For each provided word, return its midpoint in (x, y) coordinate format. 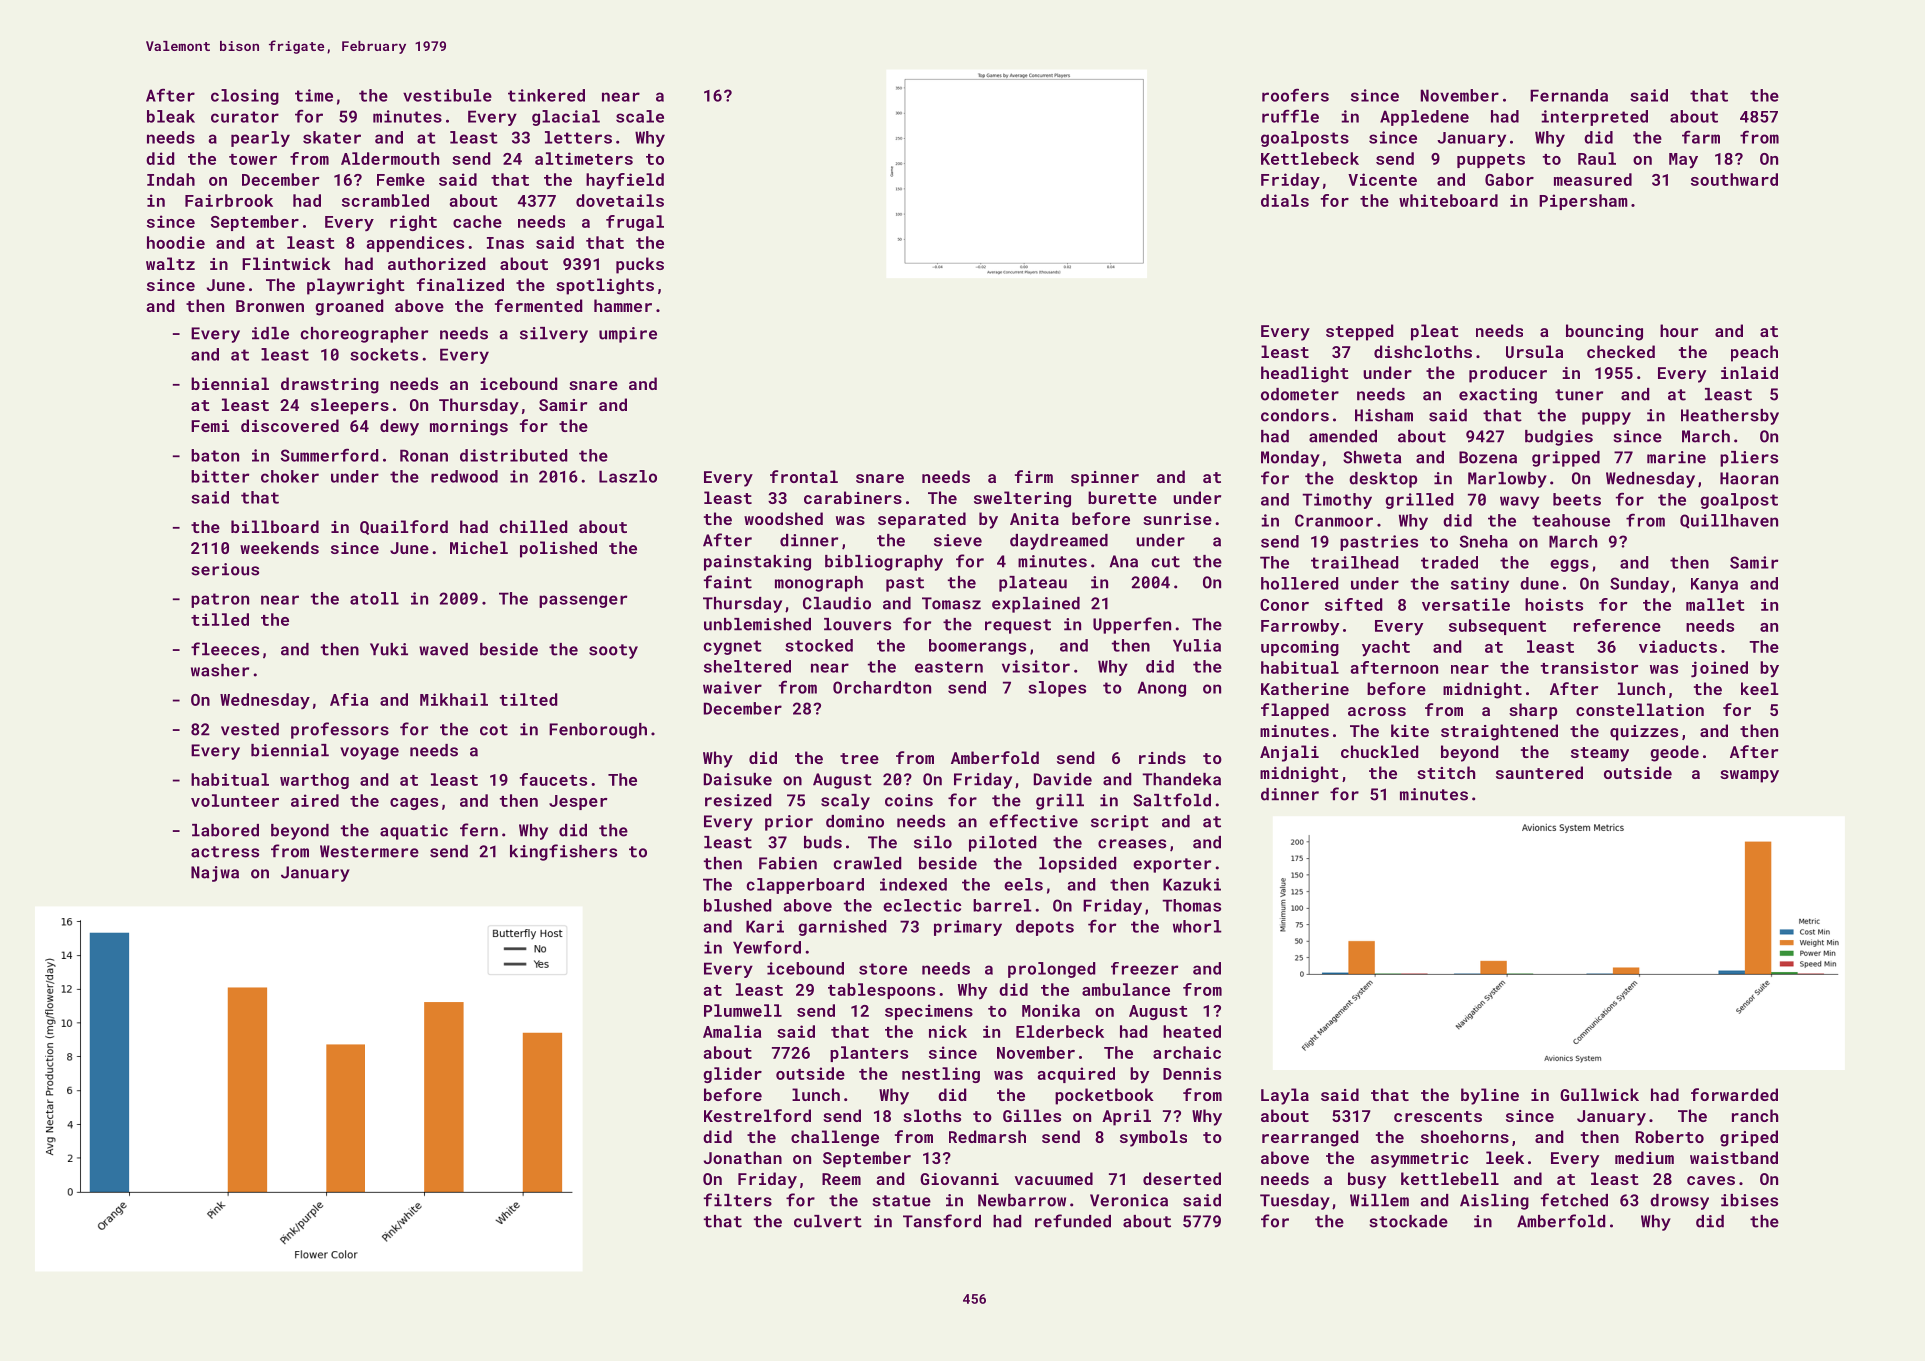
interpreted (1594, 118)
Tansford (942, 1221)
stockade (1408, 1221)
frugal (635, 223)
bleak (171, 116)
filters (738, 1200)
